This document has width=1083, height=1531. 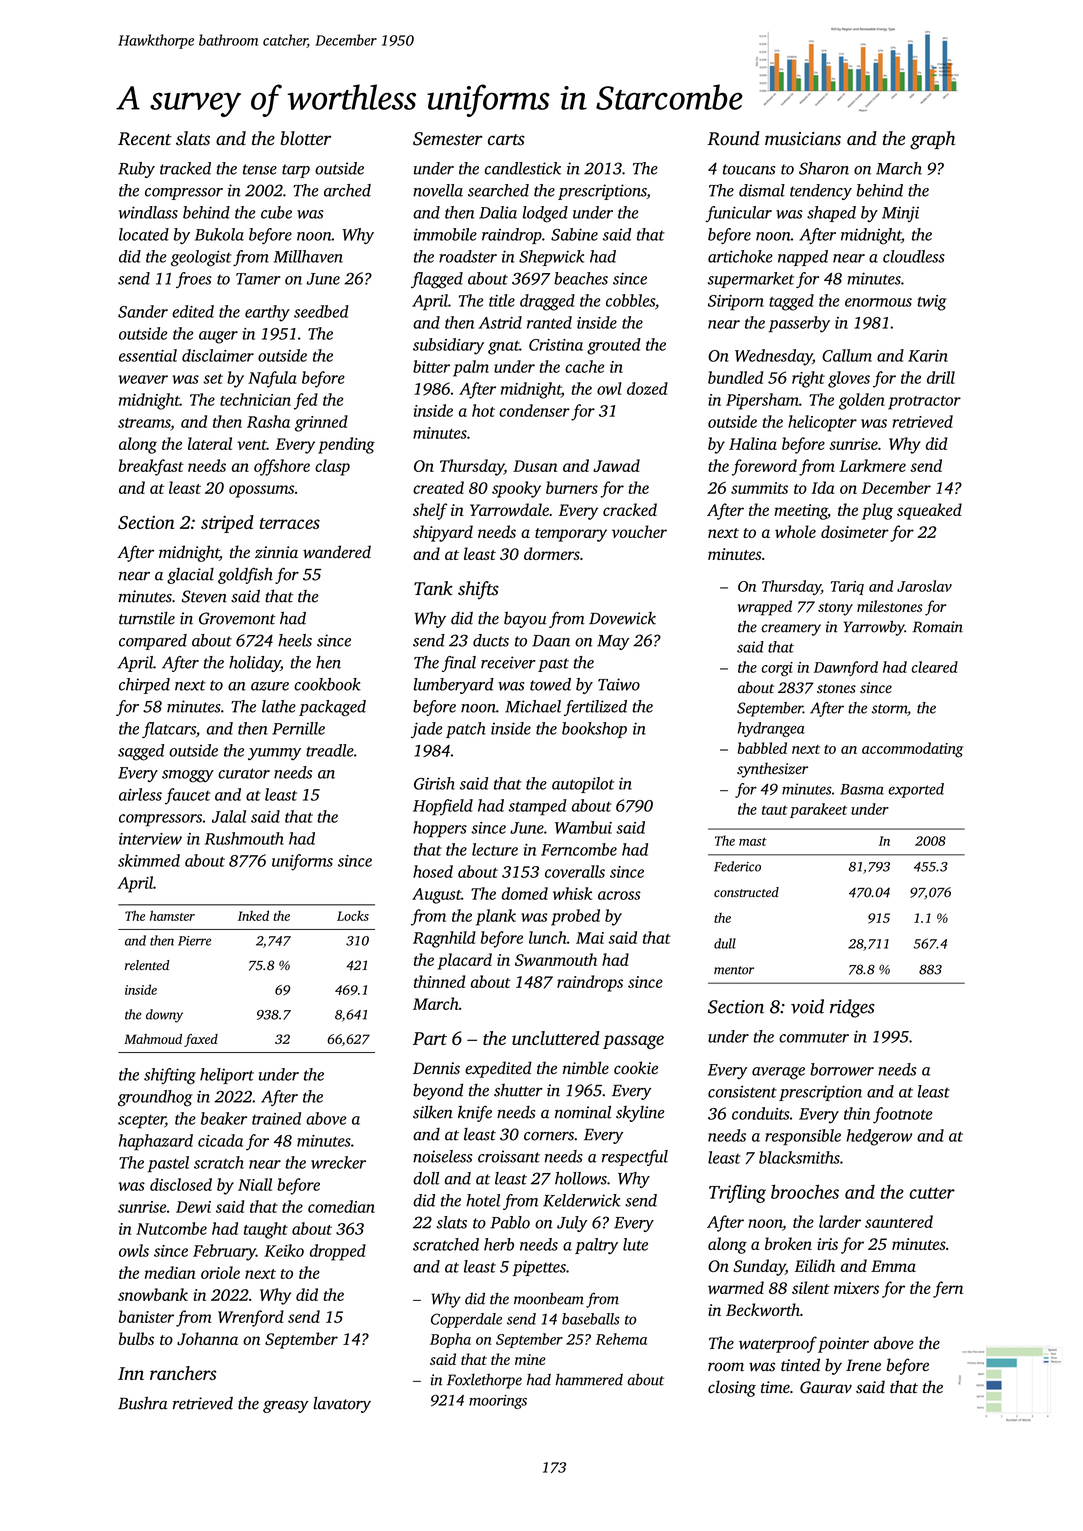 I want to click on shaped, so click(x=831, y=214).
